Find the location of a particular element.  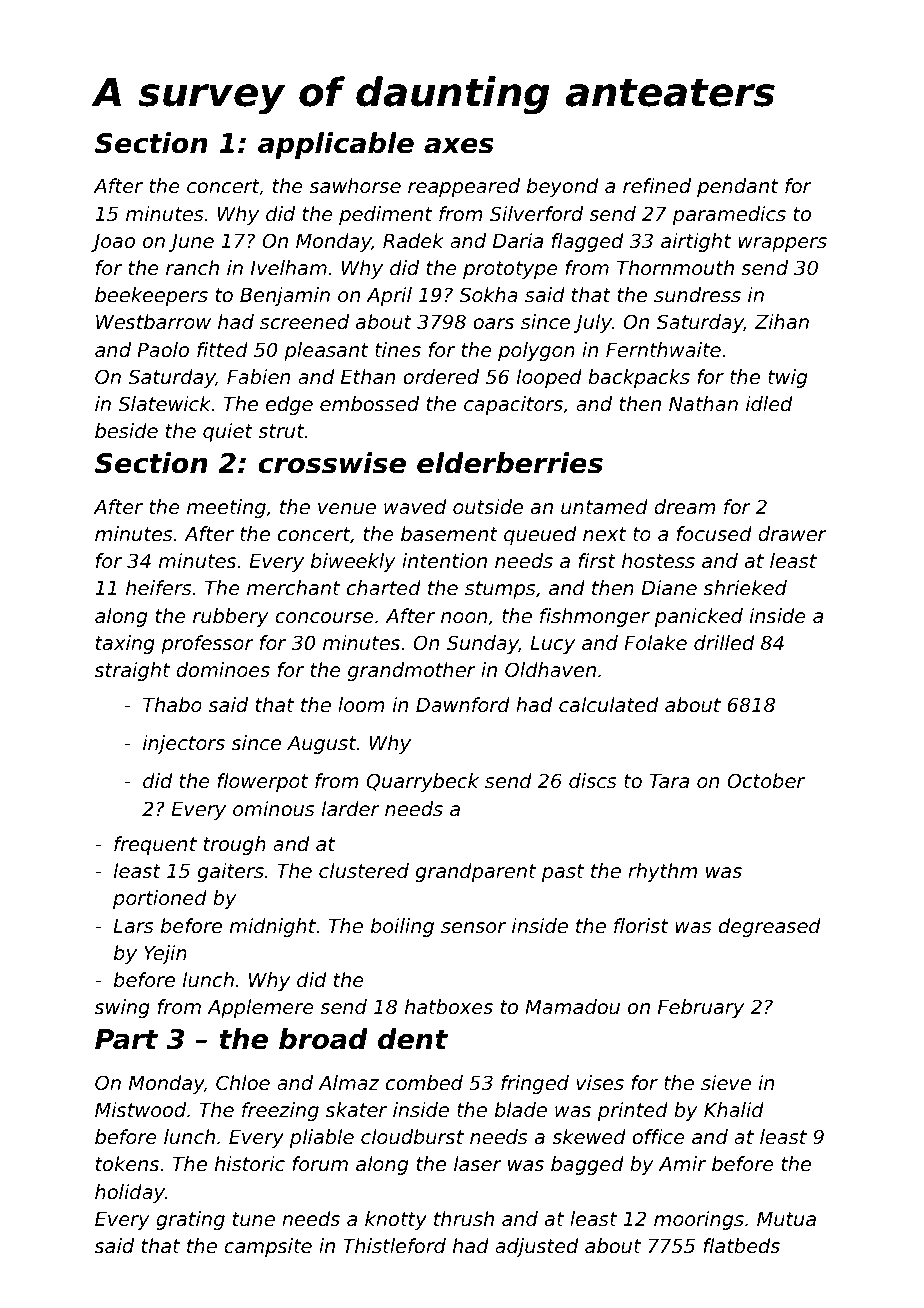

drilled is located at coordinates (724, 642).
